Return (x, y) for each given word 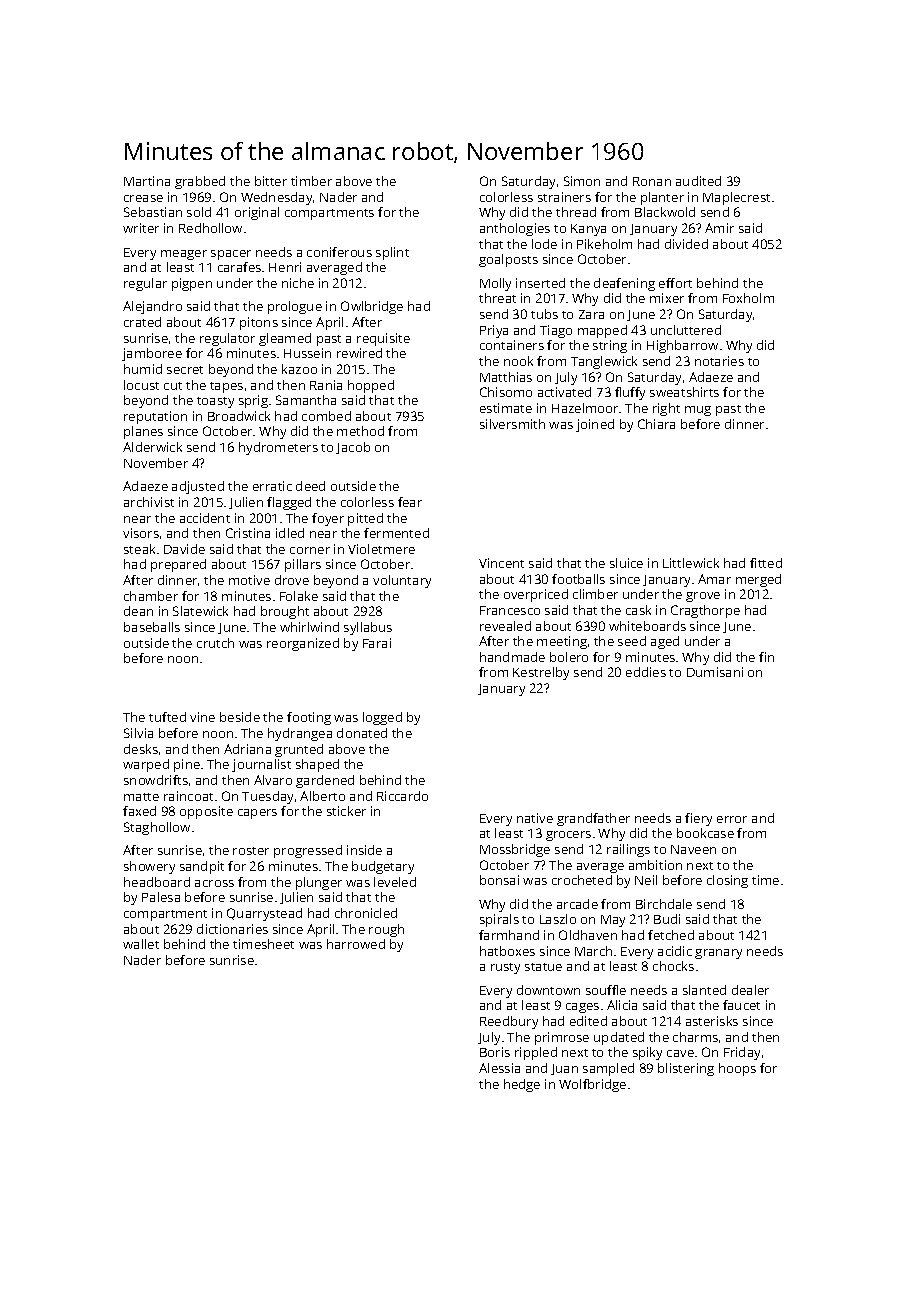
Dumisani (715, 672)
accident (205, 518)
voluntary (402, 581)
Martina (147, 181)
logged (382, 718)
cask (638, 610)
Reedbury (509, 1022)
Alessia (499, 1068)
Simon (582, 181)
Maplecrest (736, 198)
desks (141, 749)
